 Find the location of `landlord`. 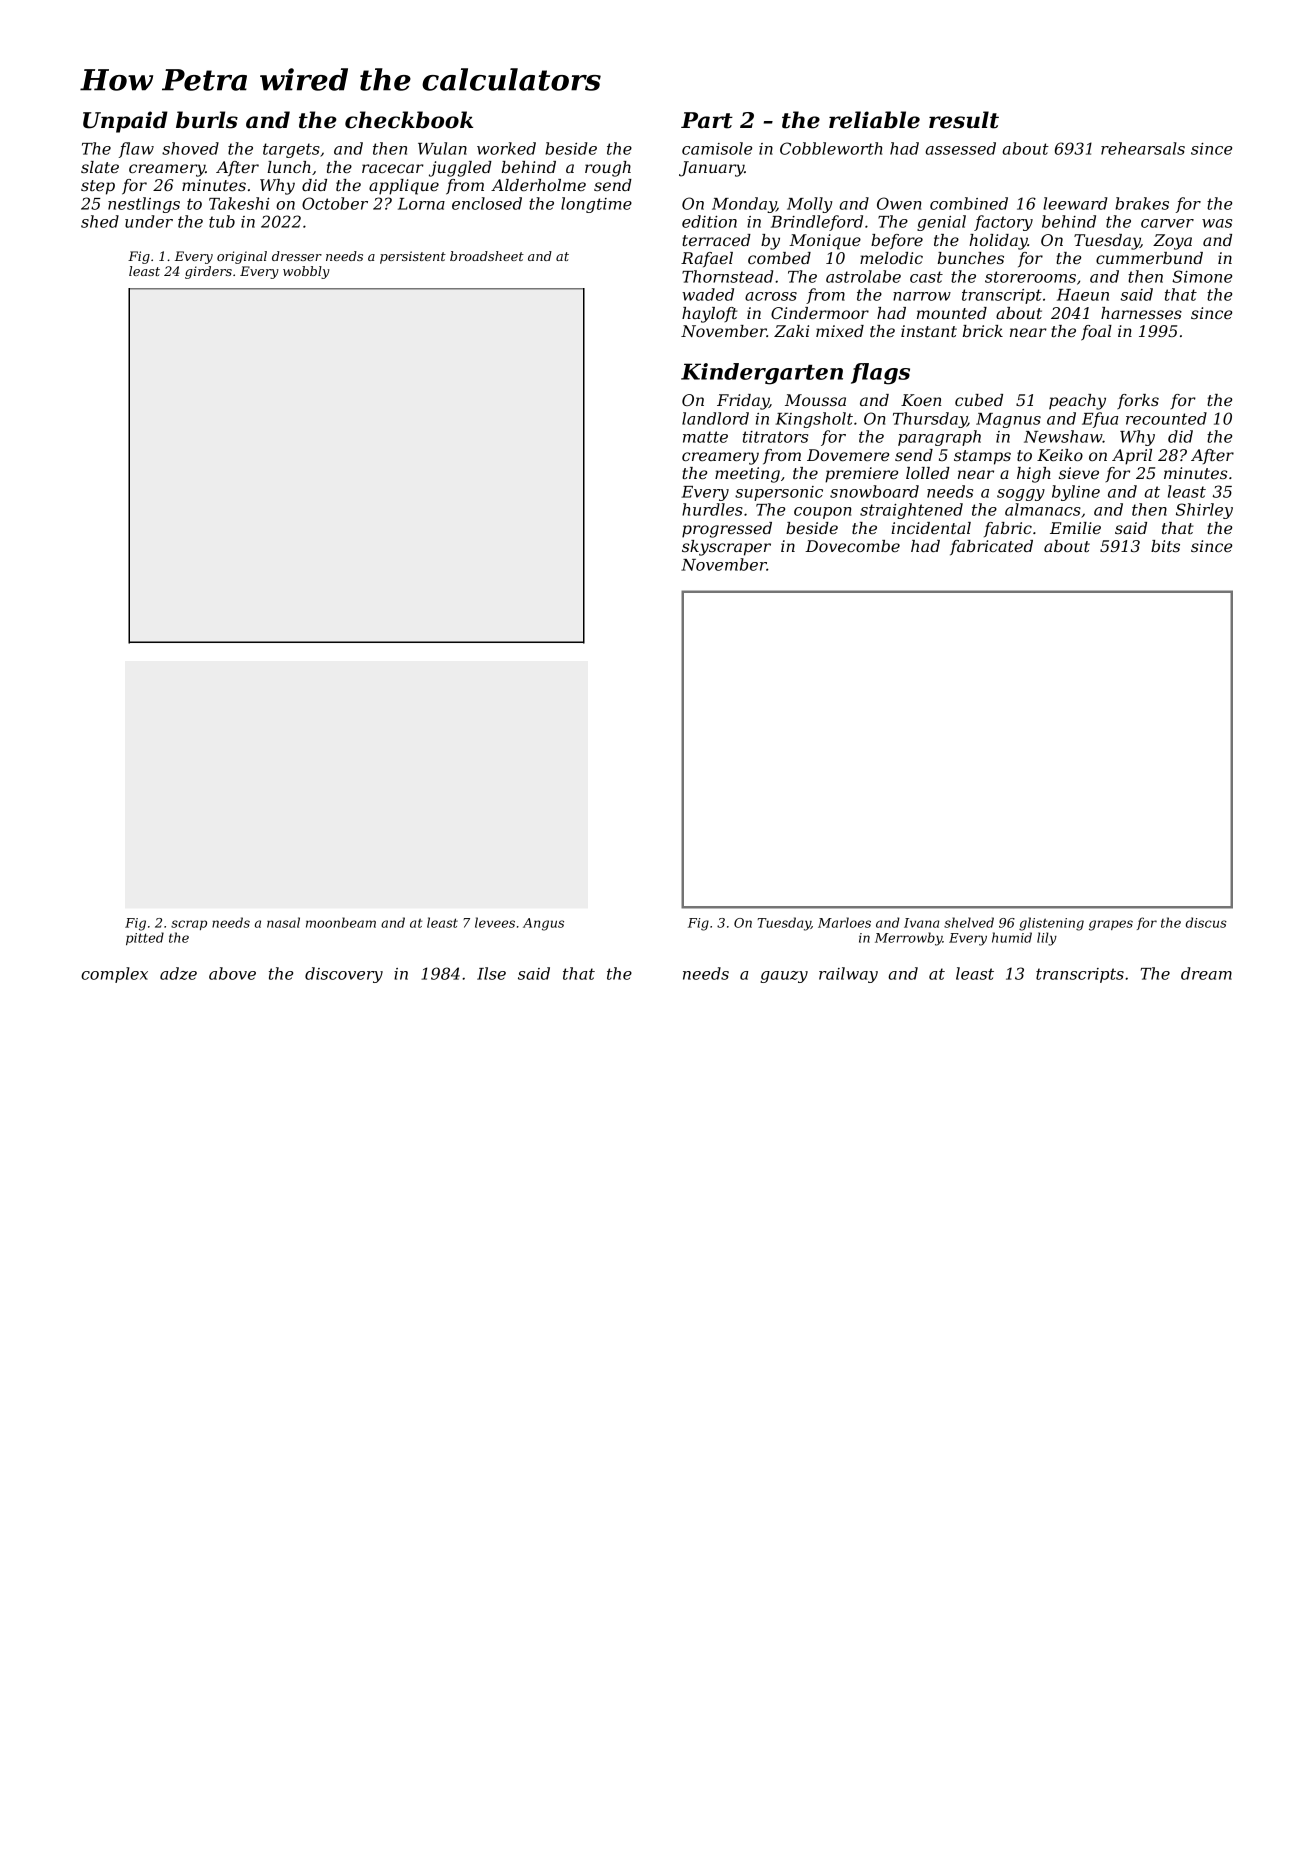

landlord is located at coordinates (715, 418).
